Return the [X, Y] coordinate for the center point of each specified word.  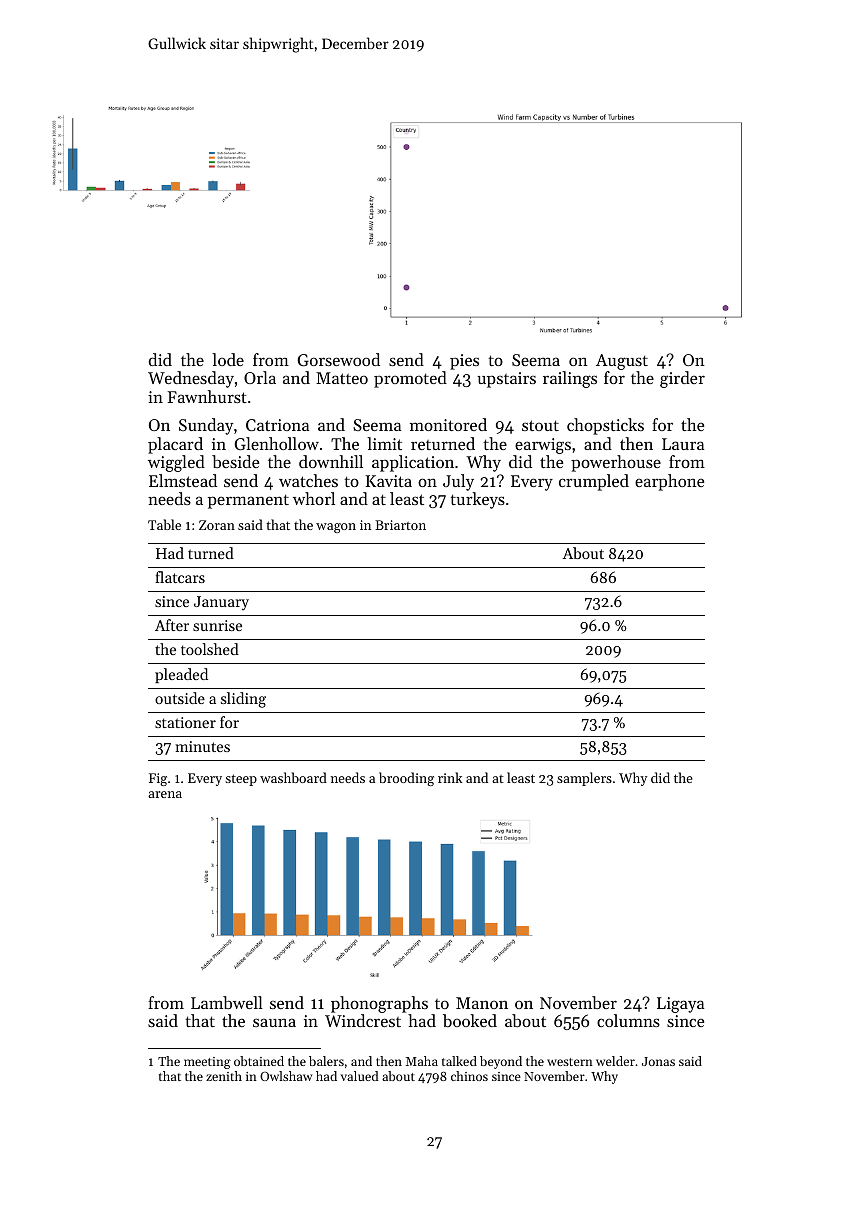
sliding [243, 700]
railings [570, 379]
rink [450, 777]
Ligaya [680, 1005]
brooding [406, 779]
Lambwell [227, 1002]
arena [165, 794]
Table [164, 524]
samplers [584, 779]
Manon [482, 1003]
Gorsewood [338, 359]
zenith [224, 1076]
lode [228, 359]
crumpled [594, 482]
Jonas [658, 1061]
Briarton [400, 525]
